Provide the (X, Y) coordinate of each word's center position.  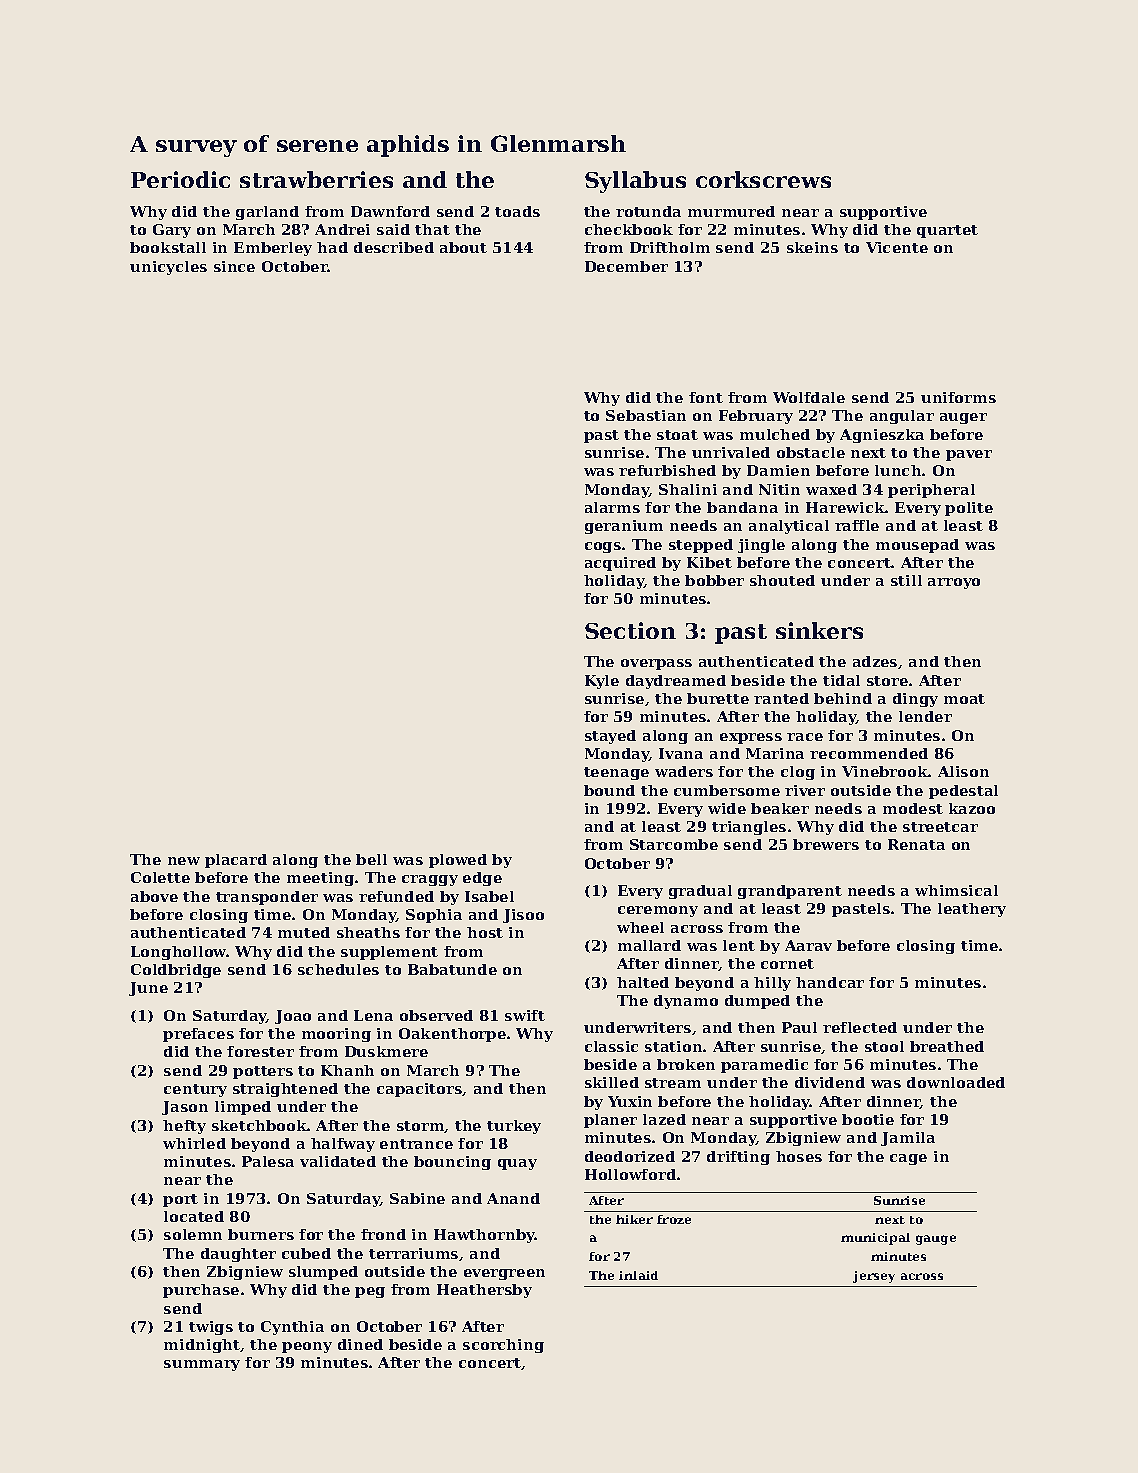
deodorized (630, 1156)
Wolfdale (809, 397)
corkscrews (763, 179)
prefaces (198, 1035)
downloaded (956, 1082)
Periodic (180, 179)
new (184, 861)
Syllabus (635, 182)
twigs (211, 1328)
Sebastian (646, 415)
